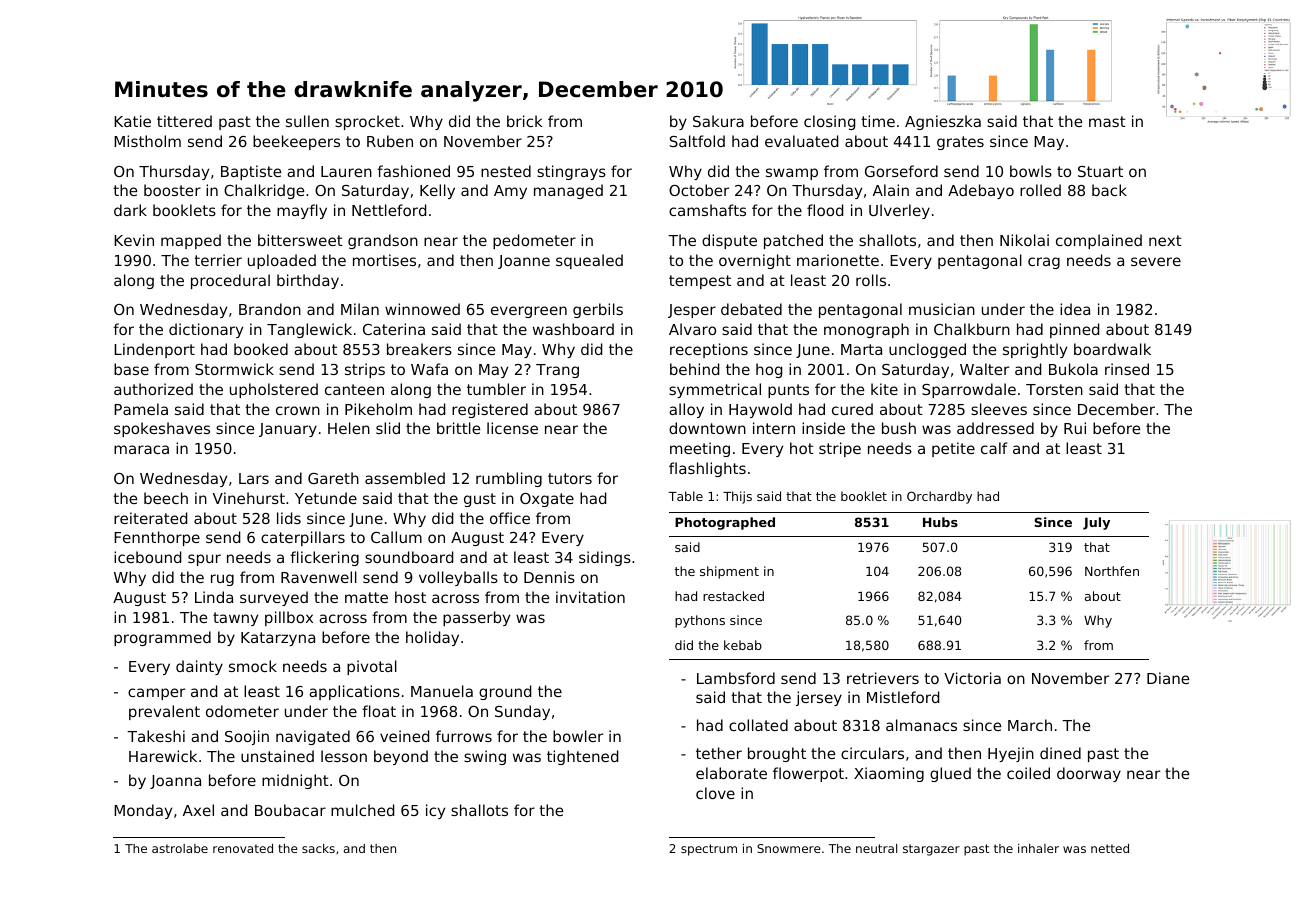 The height and width of the image is (924, 1308). I want to click on shipment, so click(729, 572).
